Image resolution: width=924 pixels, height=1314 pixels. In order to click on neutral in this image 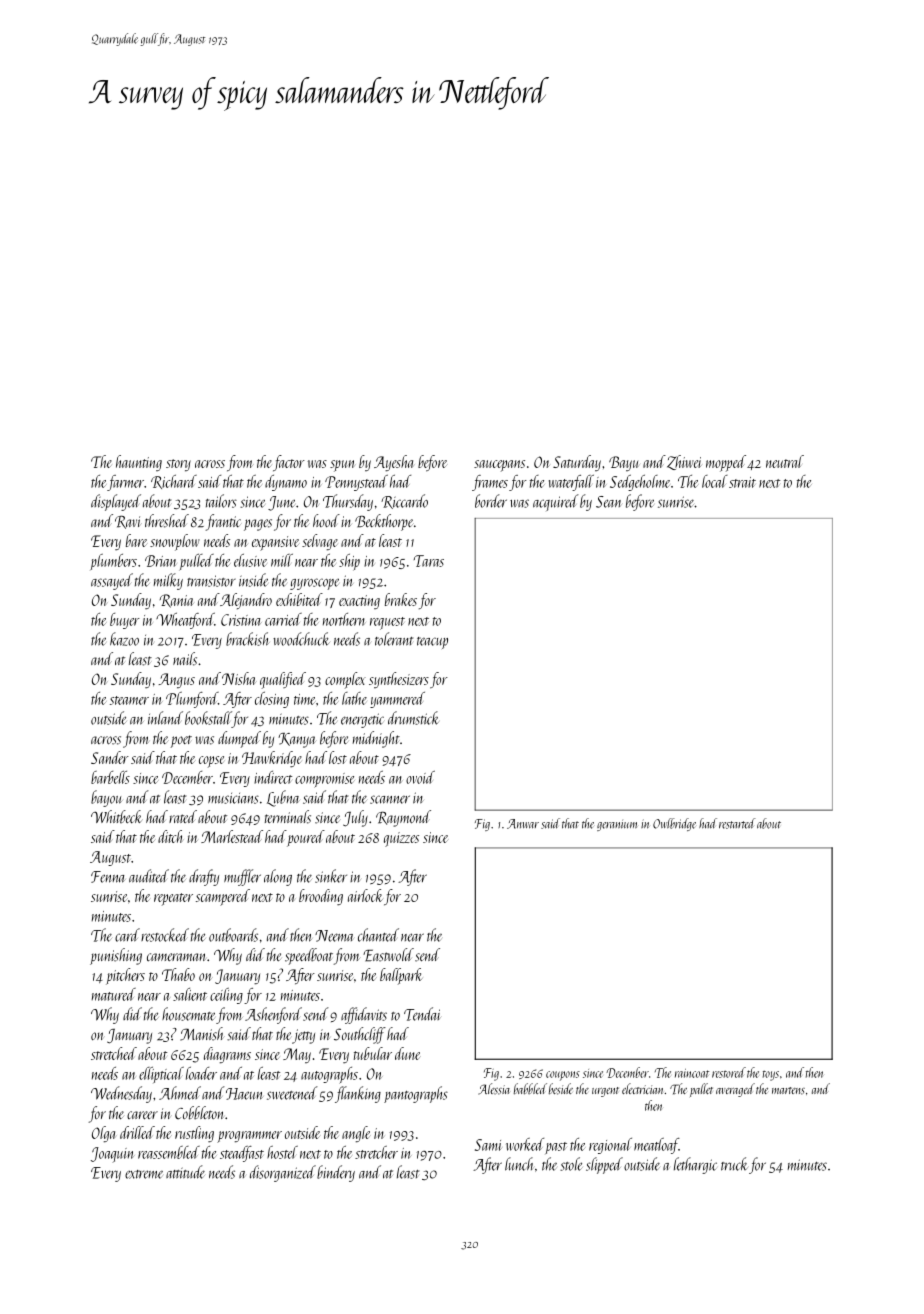, I will do `click(785, 461)`.
